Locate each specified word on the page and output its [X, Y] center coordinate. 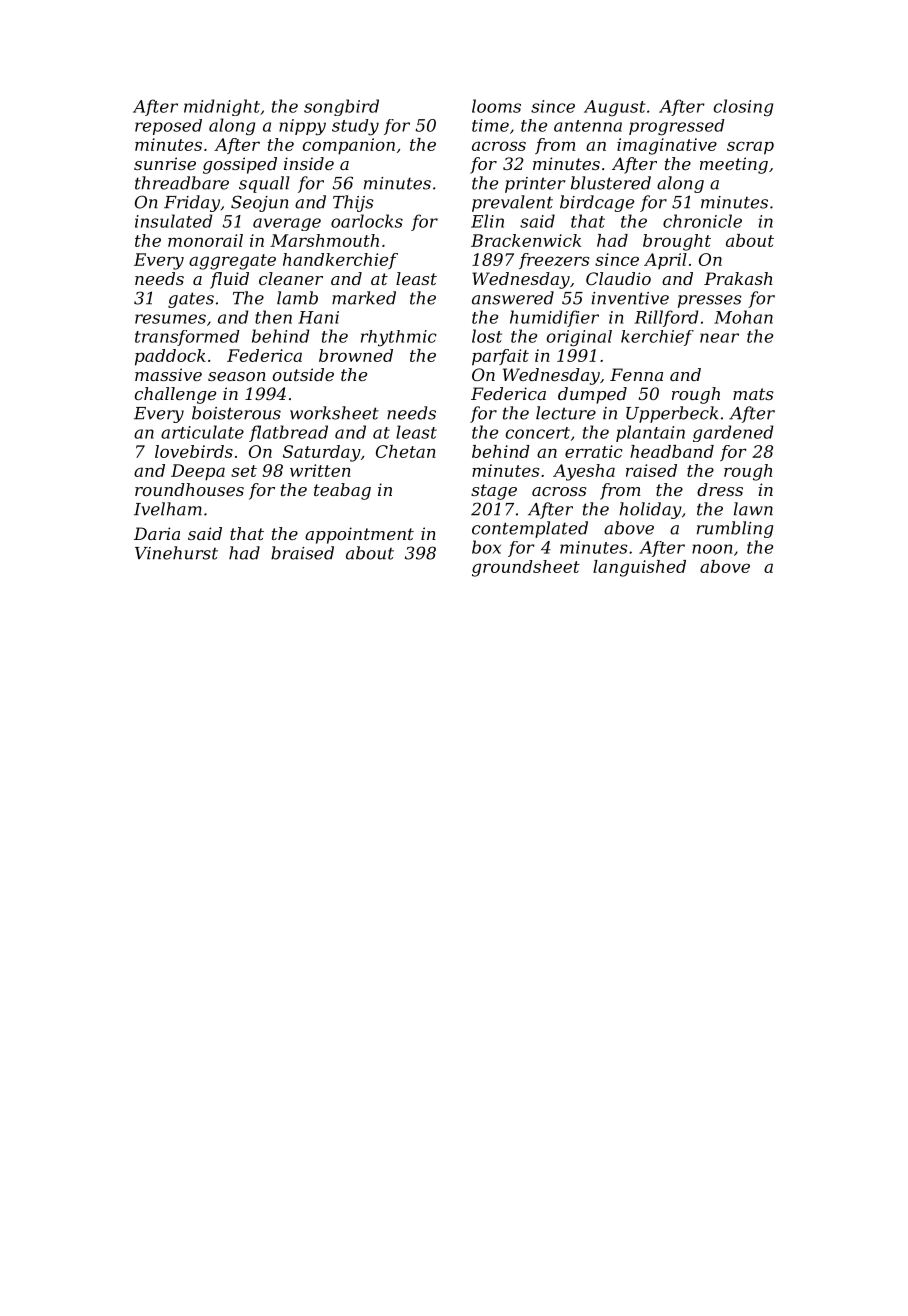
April [665, 261]
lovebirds [194, 451]
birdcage [597, 203]
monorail [205, 240]
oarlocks [367, 221]
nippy [302, 127]
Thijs [353, 203]
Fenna [636, 374]
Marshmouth [324, 240]
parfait [500, 357]
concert [538, 433]
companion [348, 146]
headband [672, 451]
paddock [170, 357]
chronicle [702, 221]
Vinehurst [176, 553]
